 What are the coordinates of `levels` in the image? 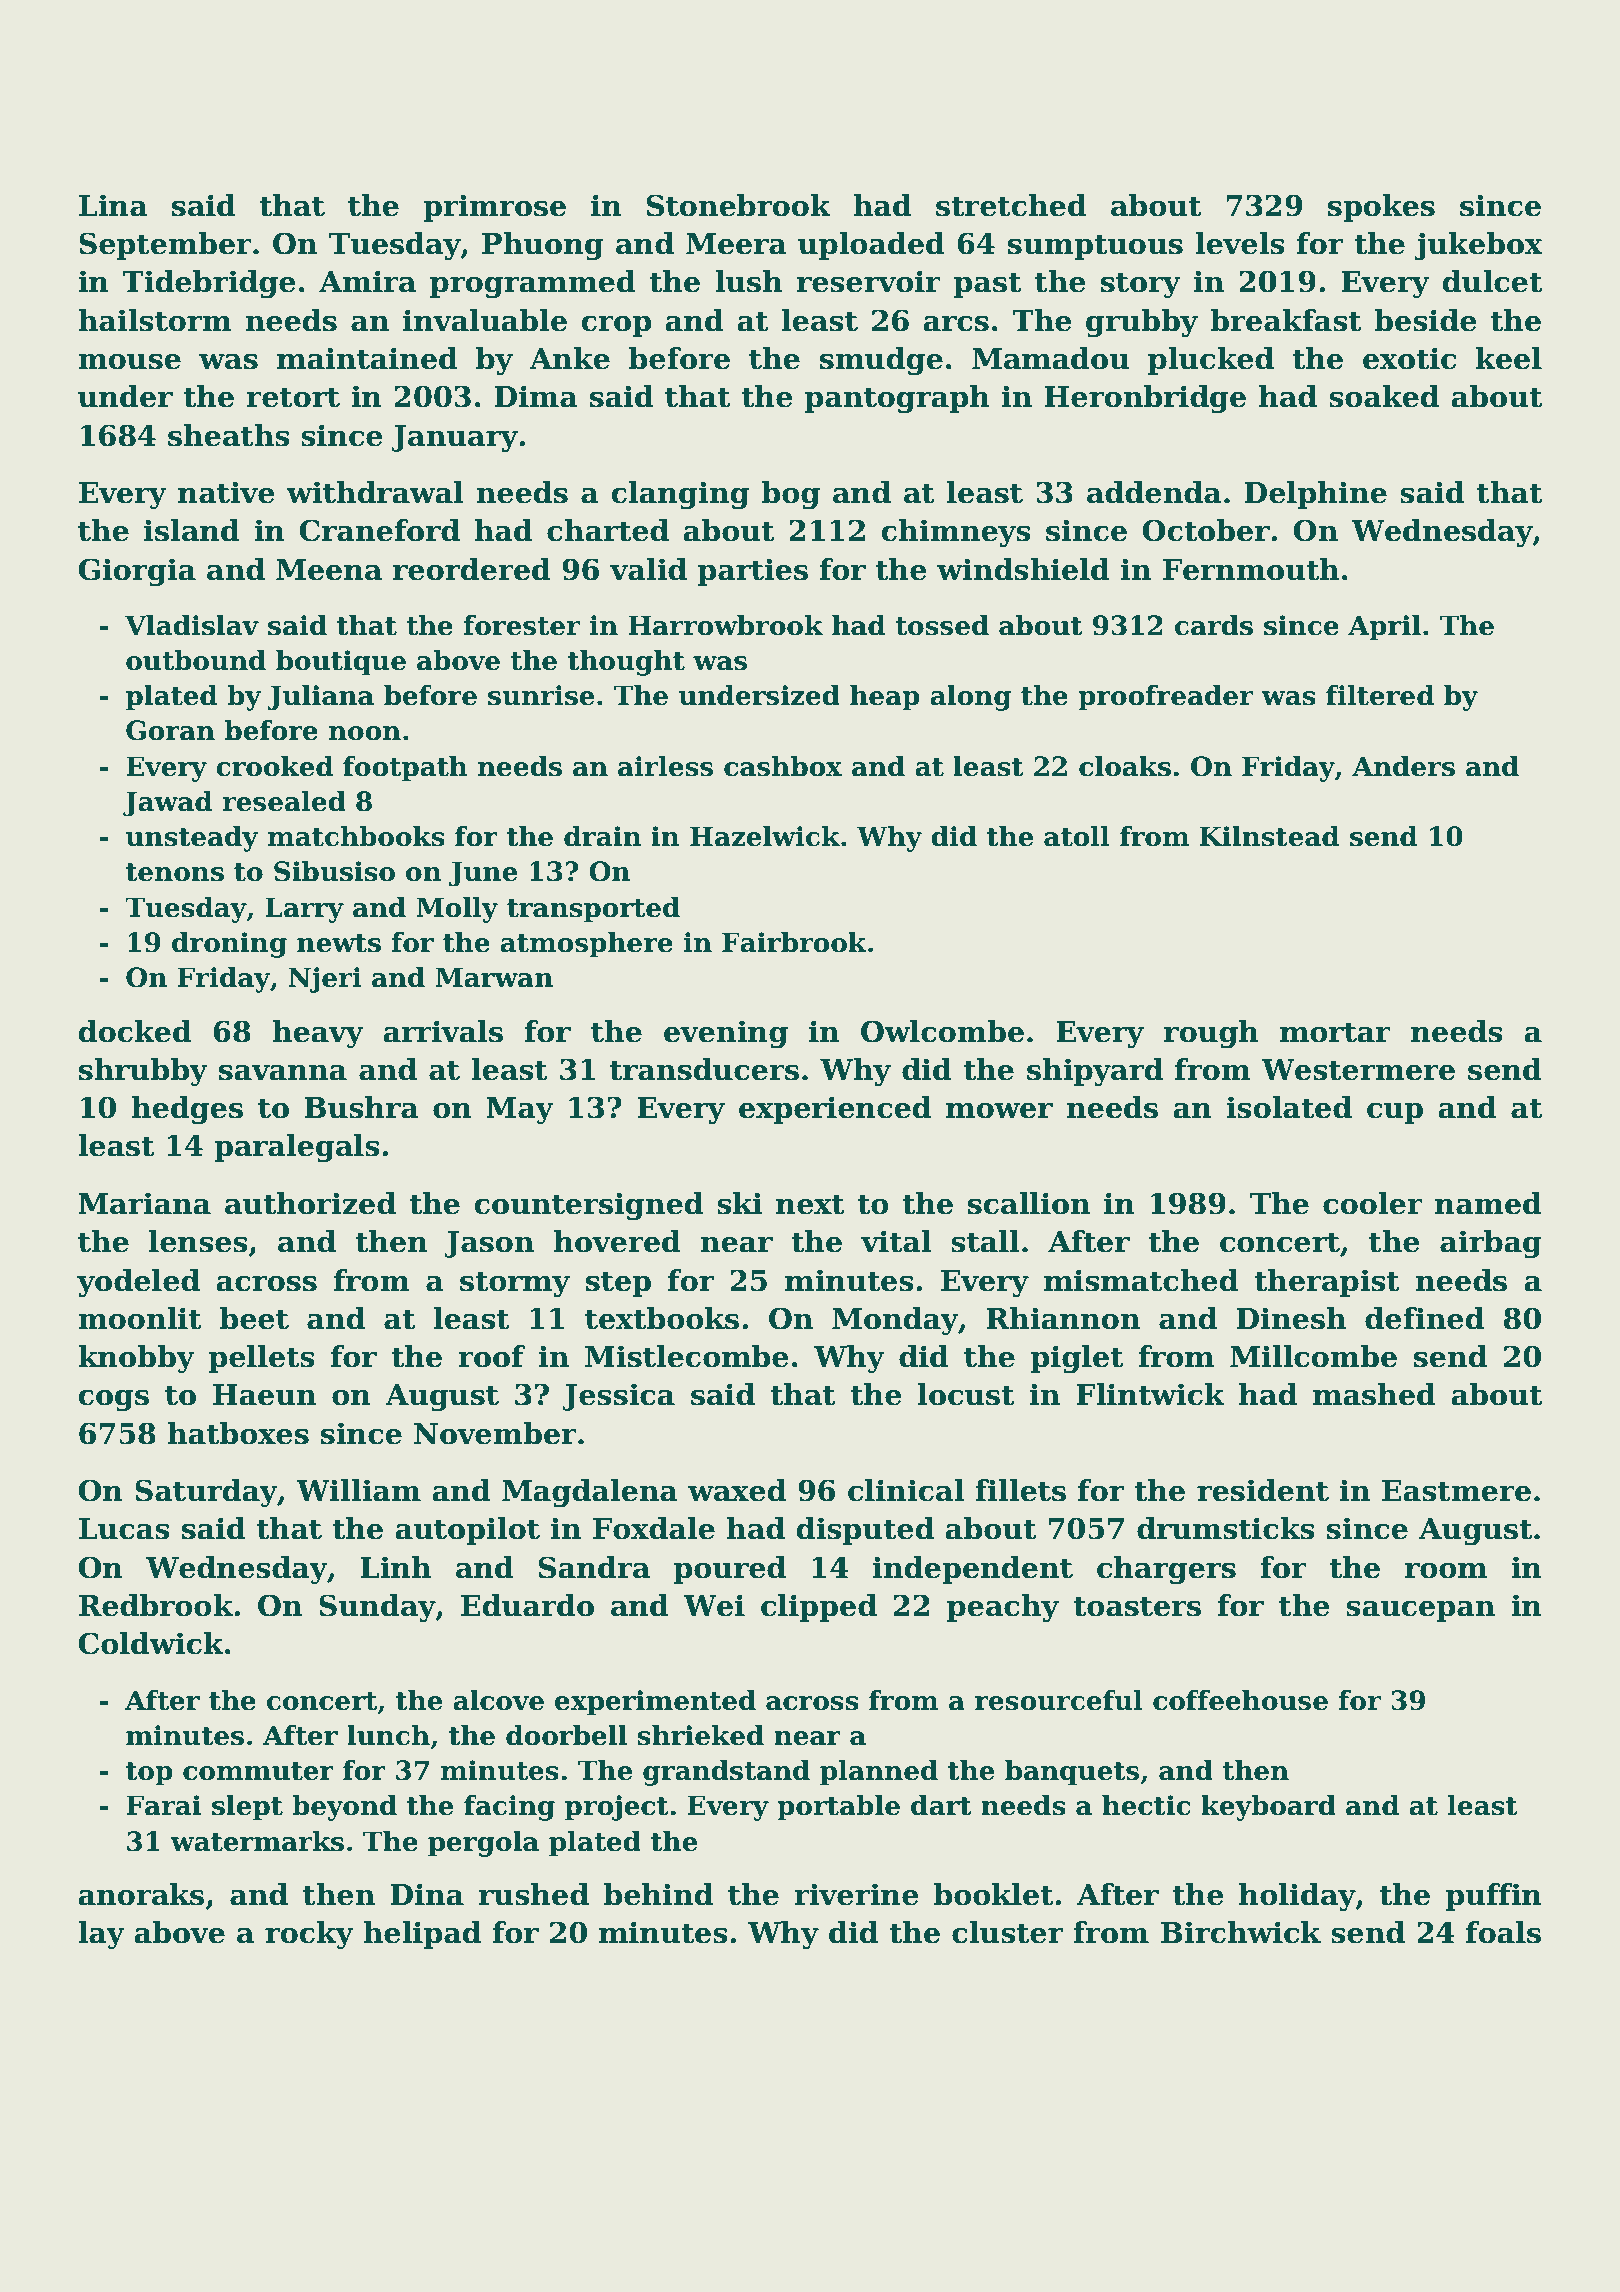 It's located at (1240, 243).
